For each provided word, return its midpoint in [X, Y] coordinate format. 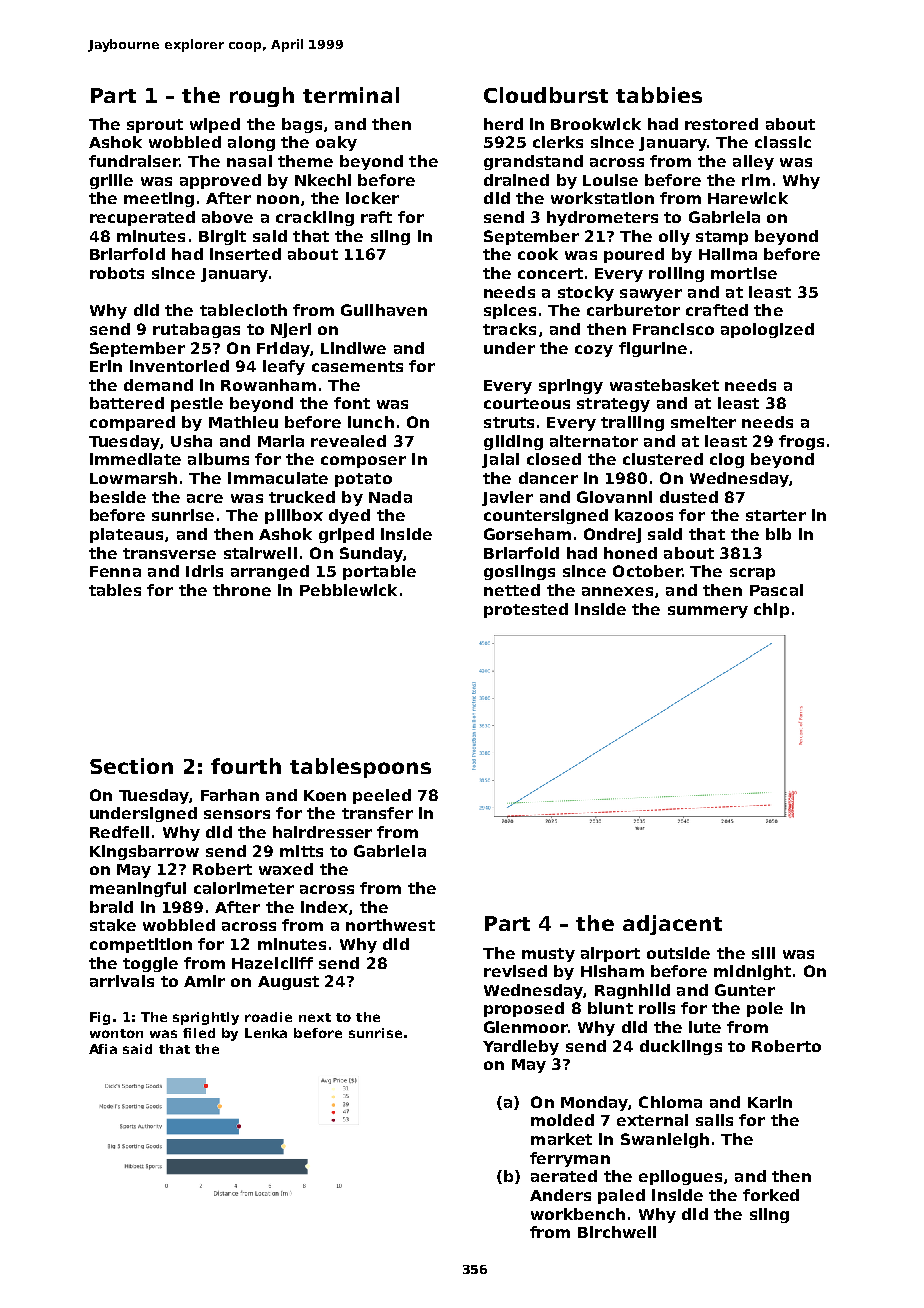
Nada [390, 497]
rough [262, 97]
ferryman [570, 1159]
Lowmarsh [133, 478]
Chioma [670, 1102]
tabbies [659, 95]
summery [708, 612]
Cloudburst [546, 95]
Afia [103, 1049]
